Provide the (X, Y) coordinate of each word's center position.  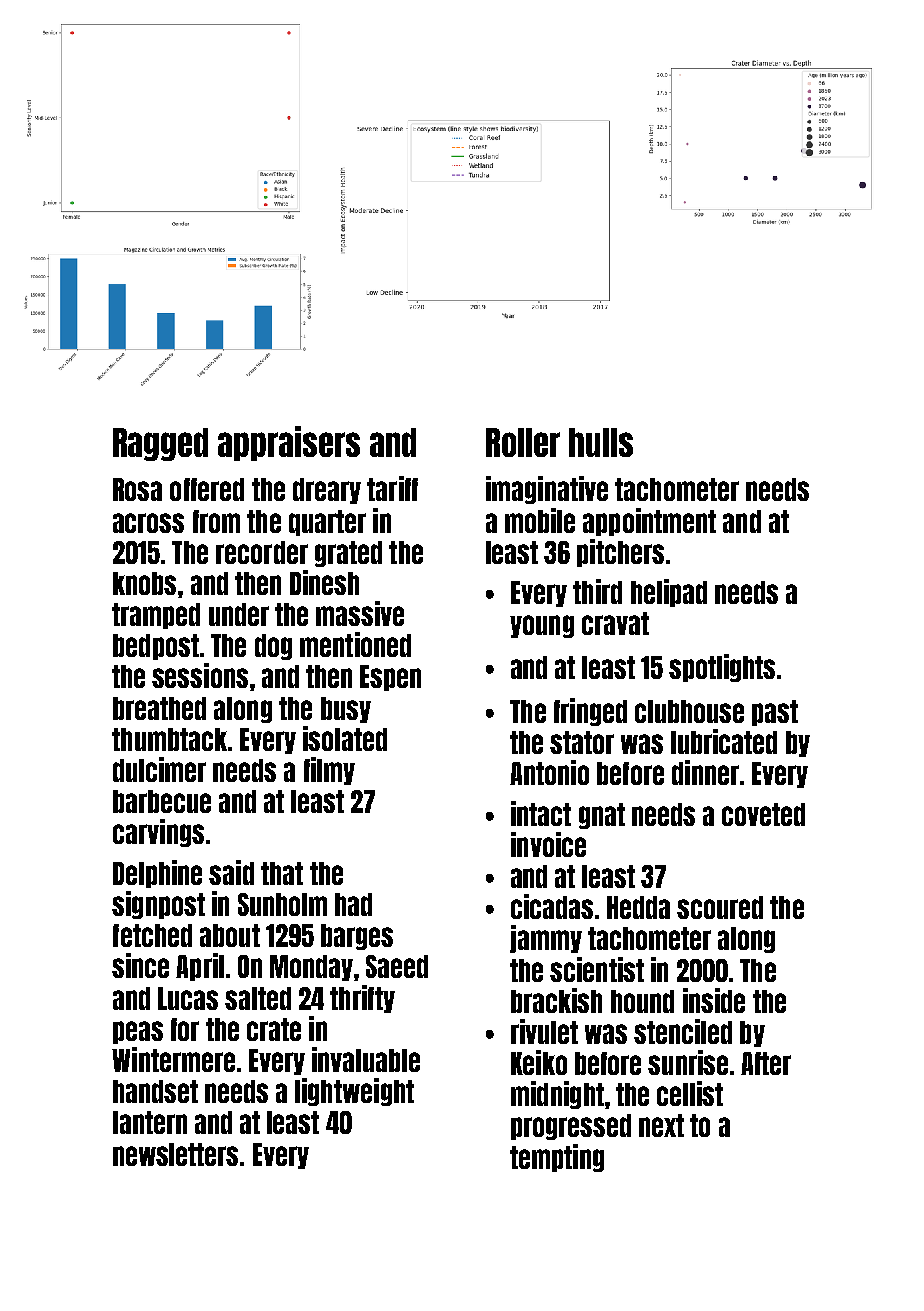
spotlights (722, 668)
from (216, 521)
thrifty (362, 999)
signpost (158, 905)
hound (642, 1001)
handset (155, 1091)
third (597, 591)
